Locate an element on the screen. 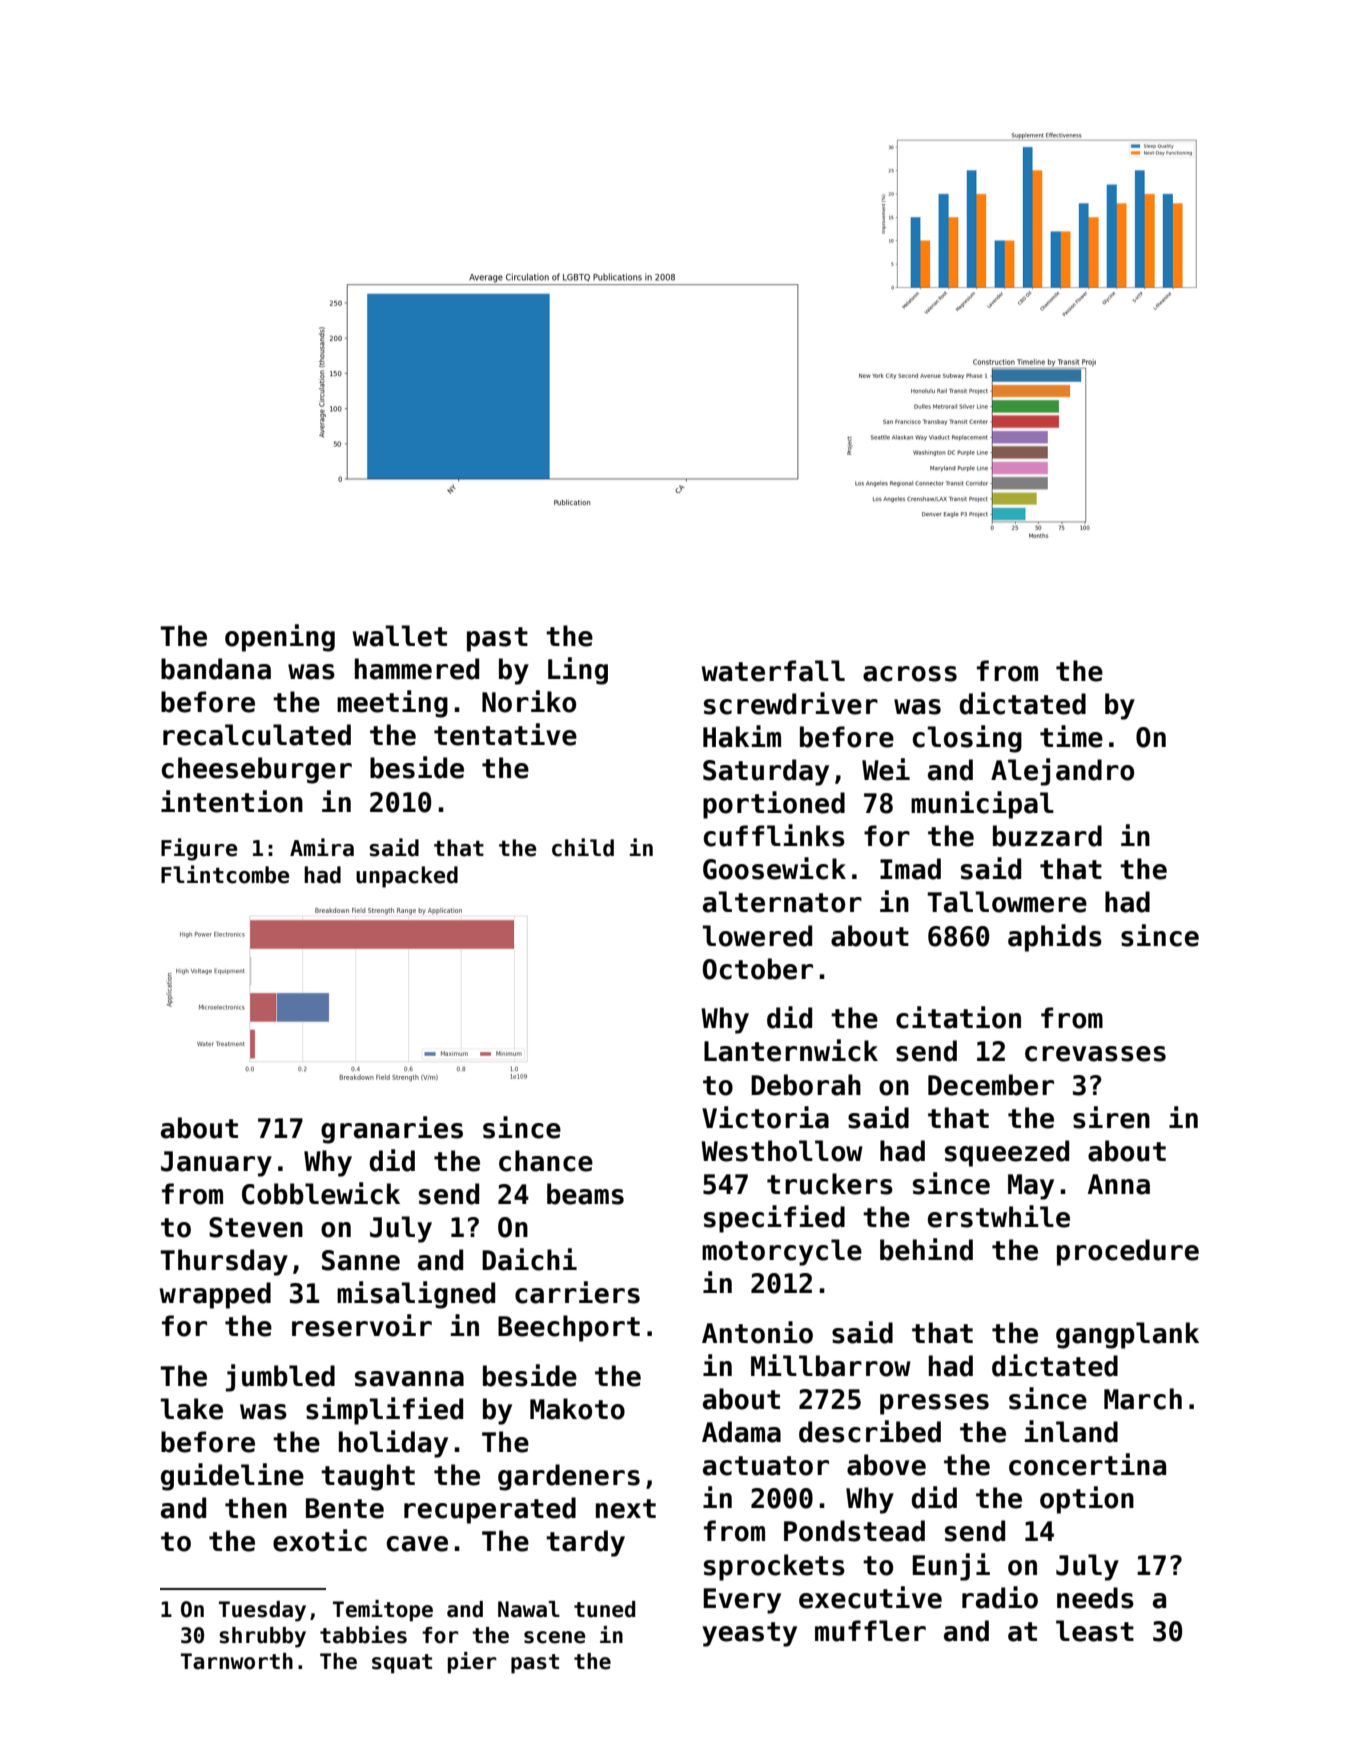 This screenshot has width=1361, height=1762. screwdriver is located at coordinates (791, 703).
